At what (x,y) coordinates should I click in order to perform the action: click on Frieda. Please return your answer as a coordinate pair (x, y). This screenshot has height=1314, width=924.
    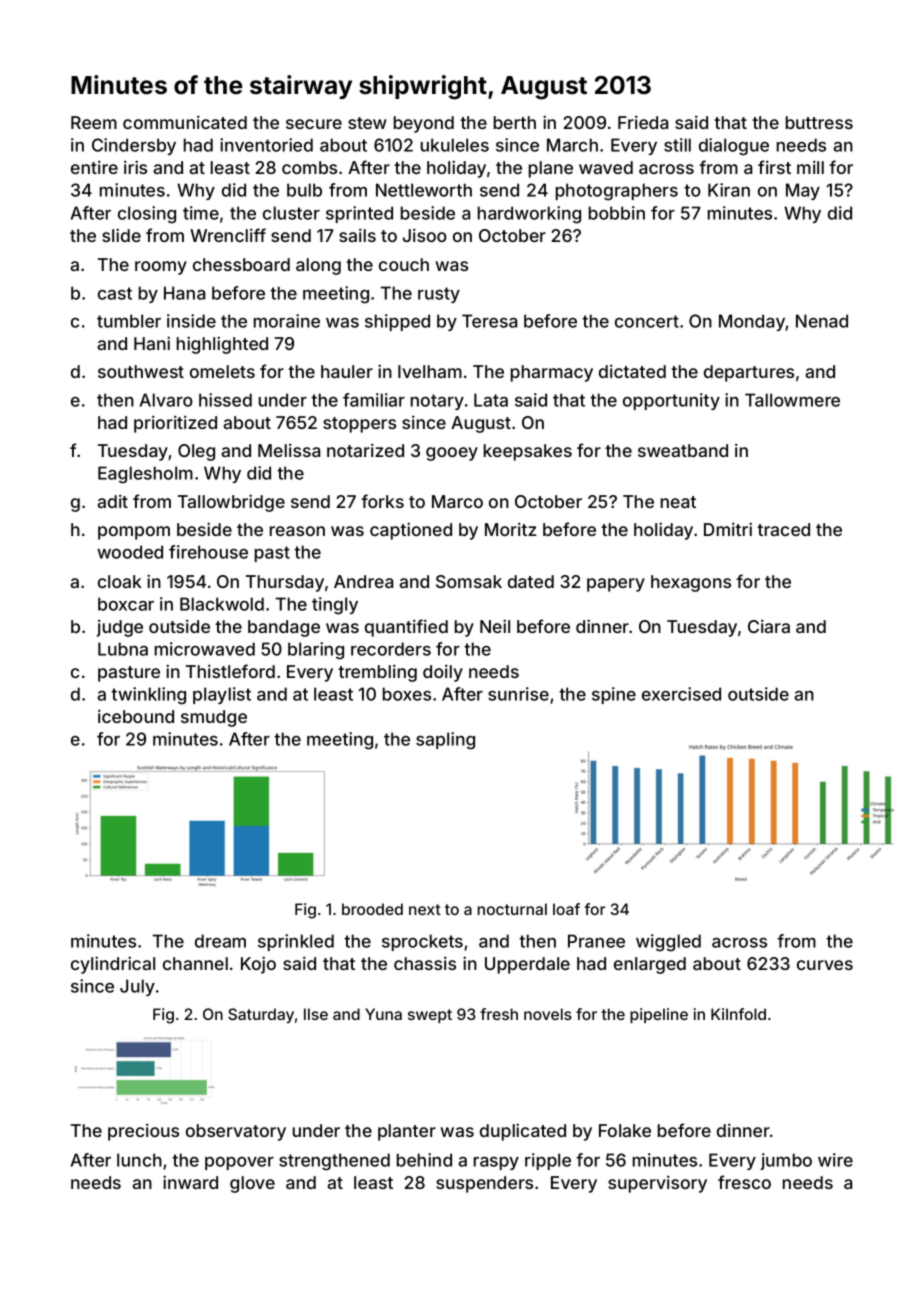
    Looking at the image, I should click on (643, 122).
